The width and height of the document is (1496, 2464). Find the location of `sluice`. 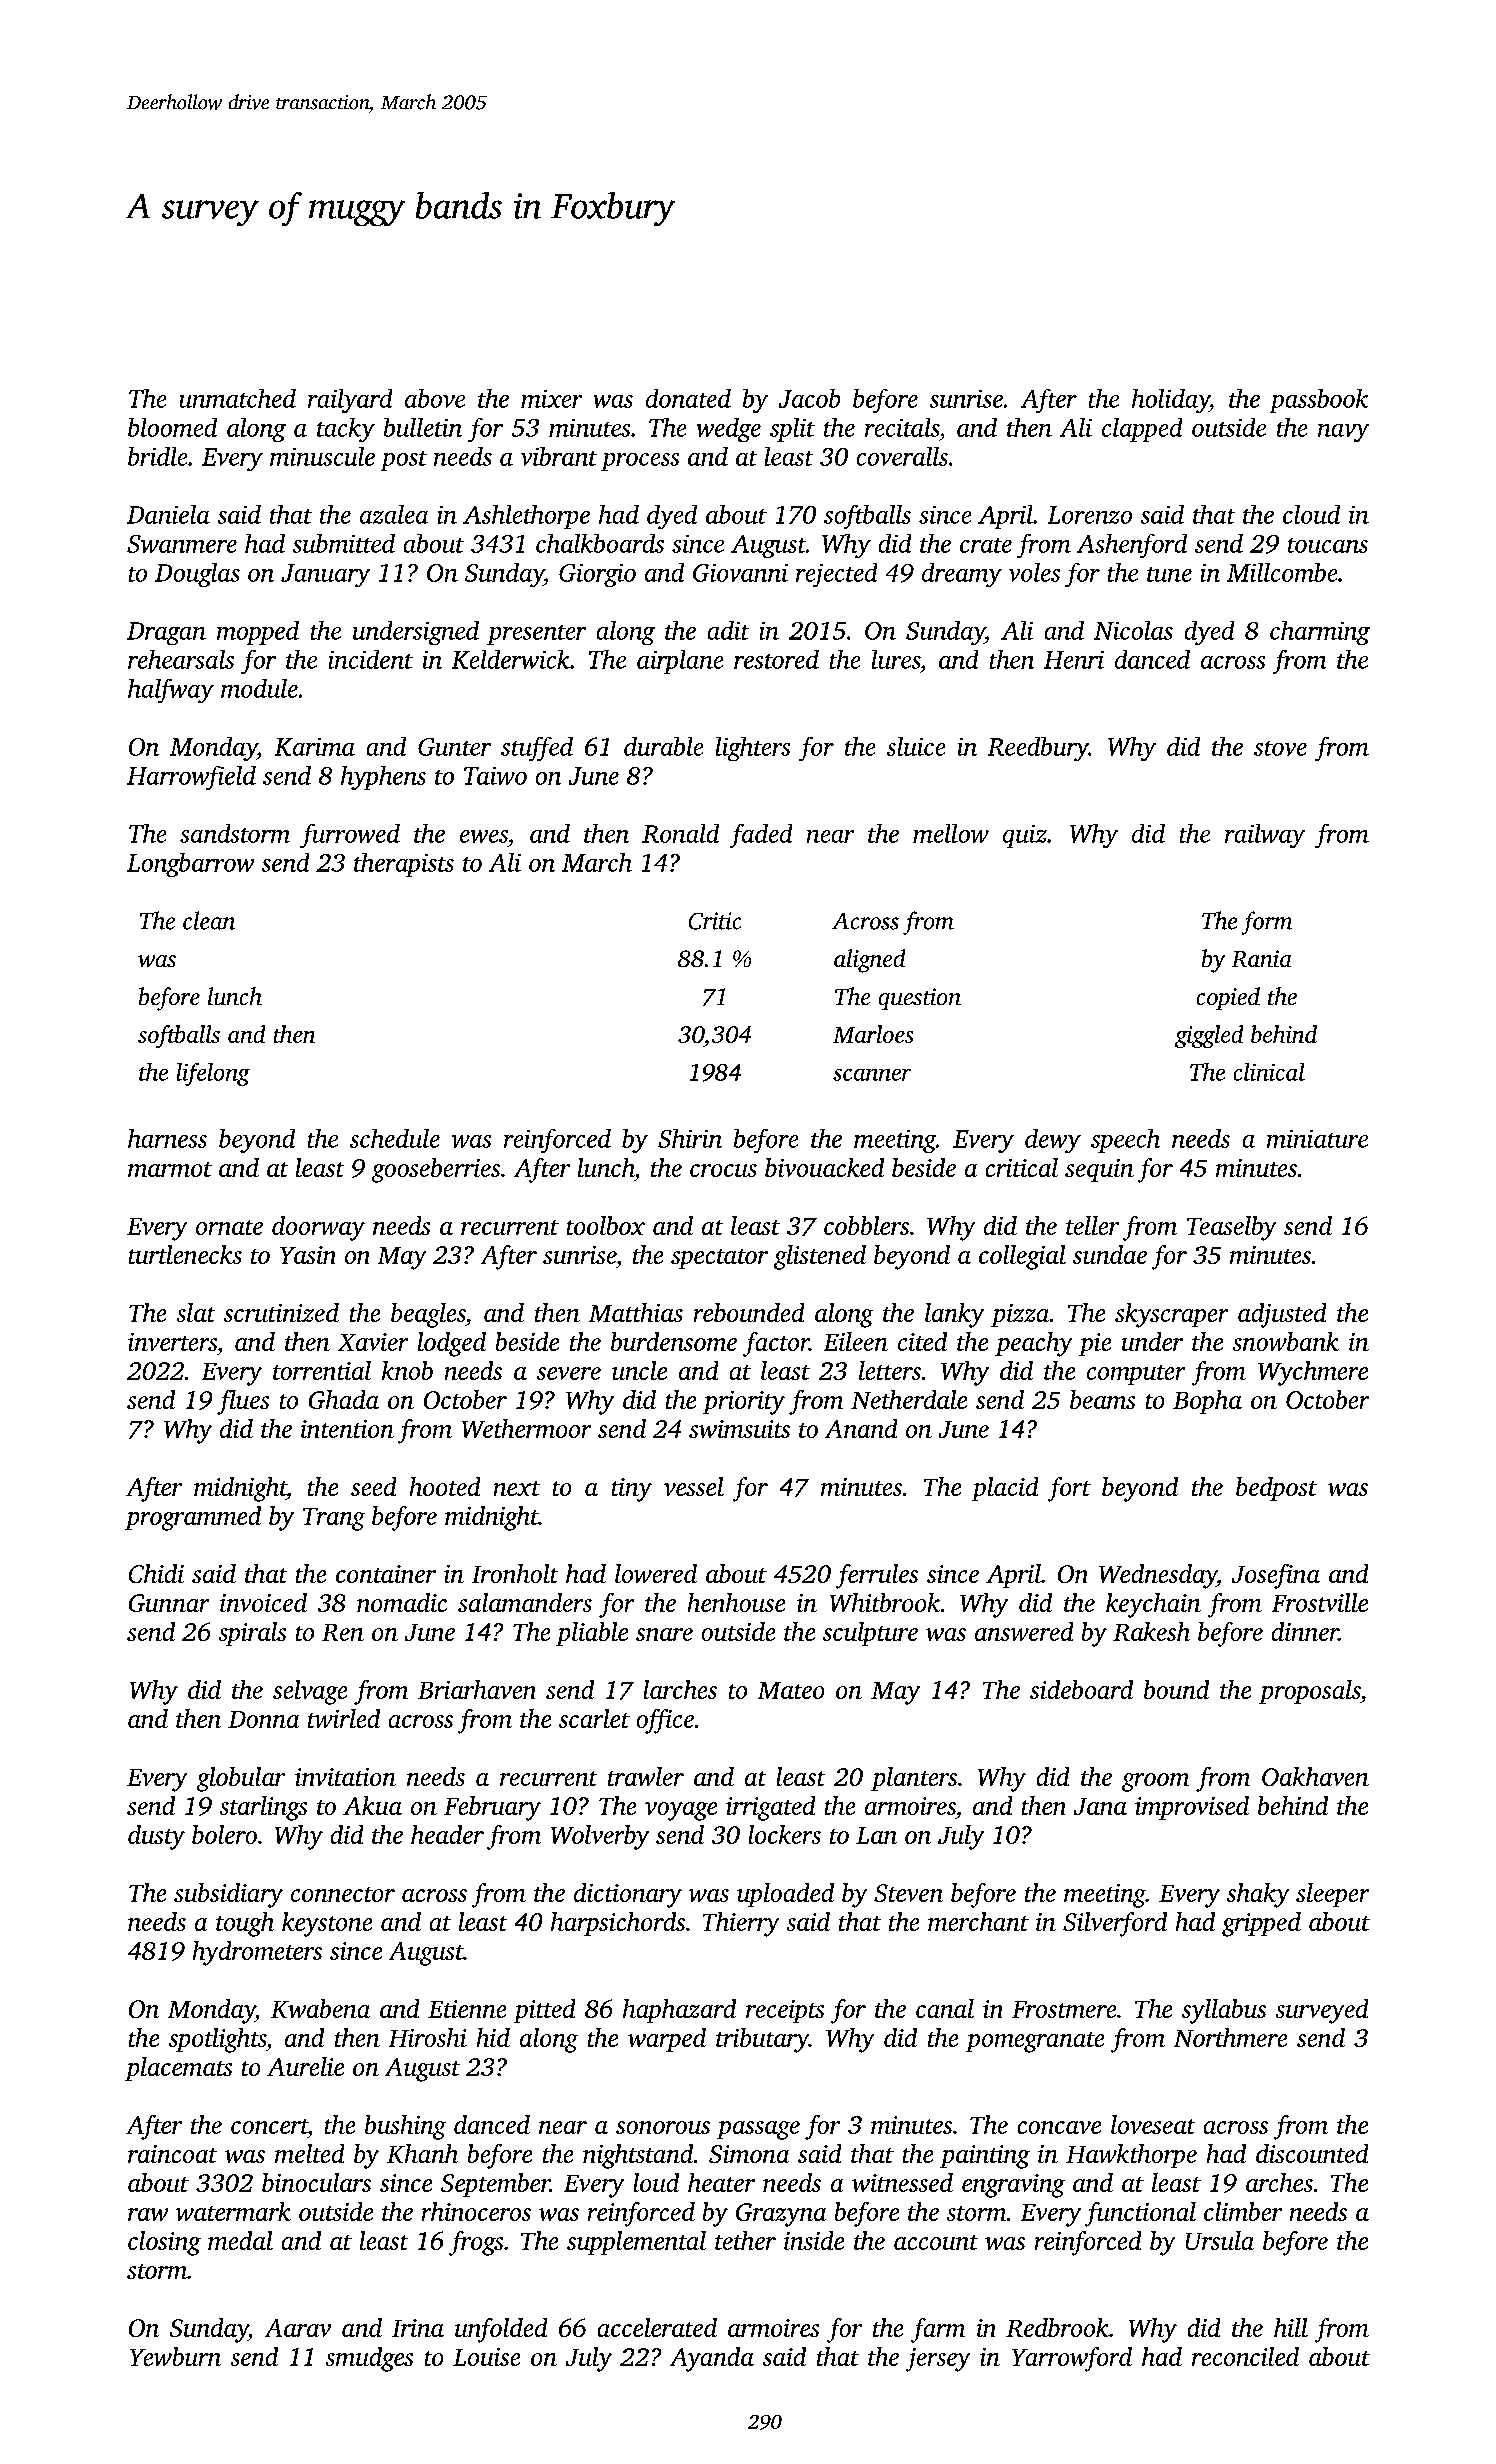

sluice is located at coordinates (916, 746).
